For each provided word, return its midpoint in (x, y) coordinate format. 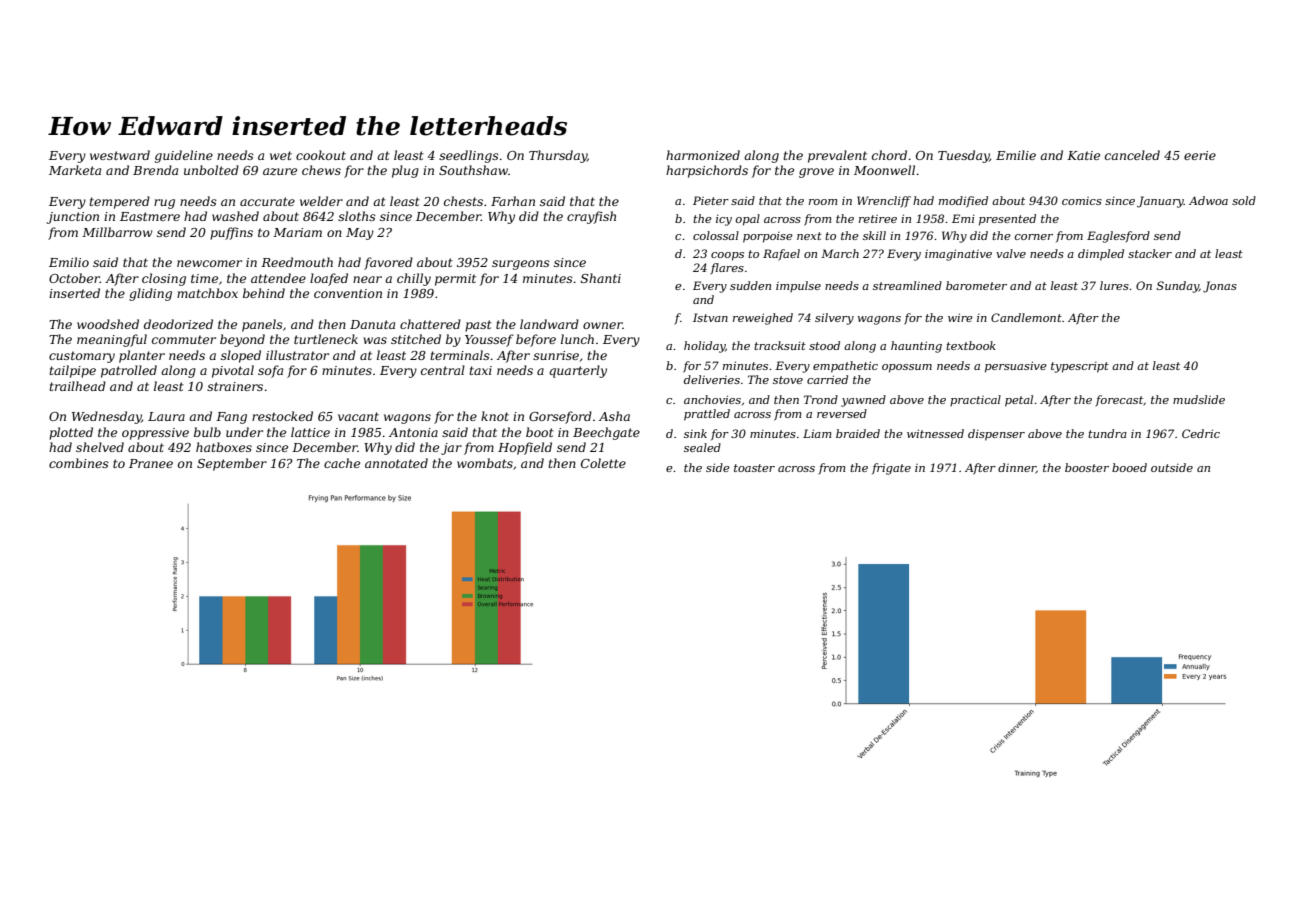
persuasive (1016, 367)
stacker (1150, 253)
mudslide (1199, 399)
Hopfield (525, 448)
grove (816, 173)
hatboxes (224, 447)
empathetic (845, 367)
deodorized (178, 324)
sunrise (556, 355)
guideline (184, 156)
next (809, 236)
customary (82, 357)
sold (1244, 200)
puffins (231, 233)
